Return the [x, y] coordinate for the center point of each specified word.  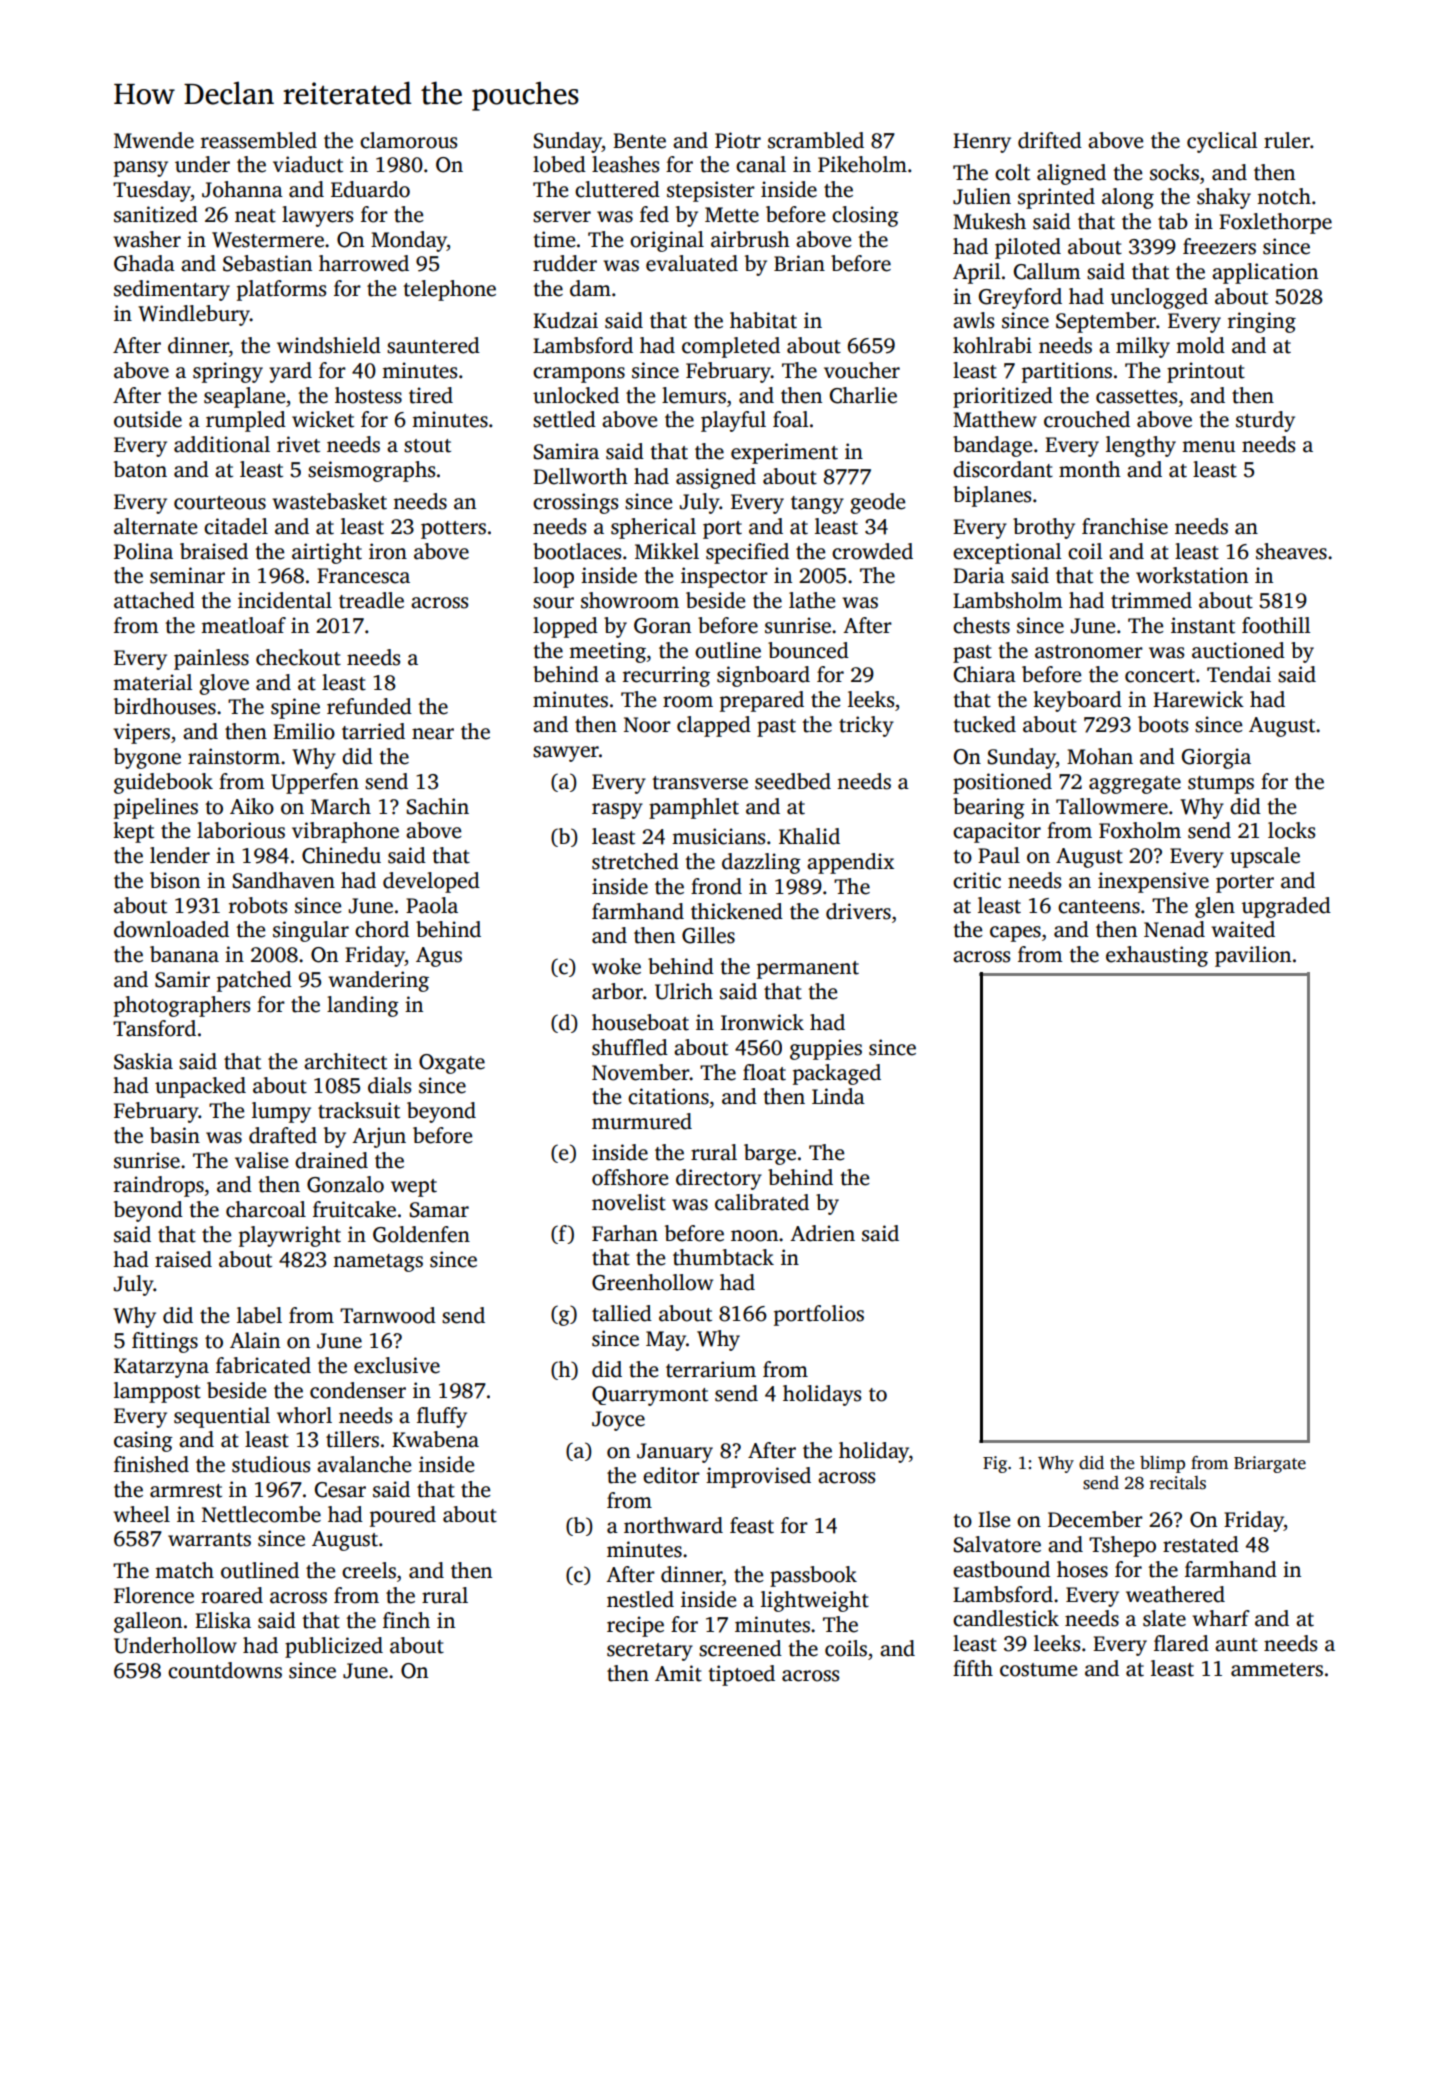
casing [143, 1441]
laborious [241, 830]
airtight [327, 553]
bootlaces [577, 551]
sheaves [1291, 551]
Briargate [1270, 1464]
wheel [141, 1514]
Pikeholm [862, 164]
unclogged [1159, 298]
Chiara [985, 674]
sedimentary [172, 290]
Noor [647, 725]
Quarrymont [650, 1396]
